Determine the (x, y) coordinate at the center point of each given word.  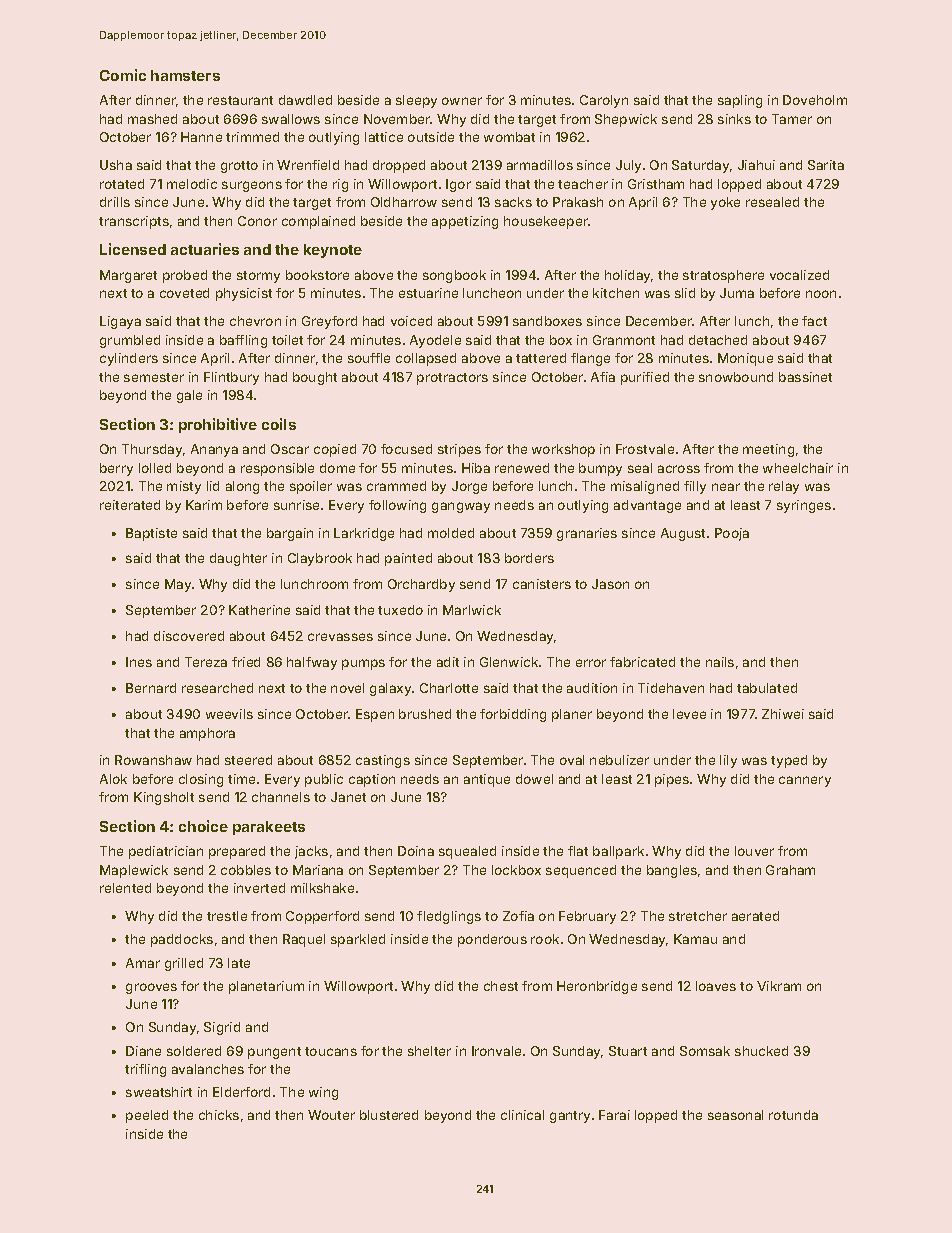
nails (720, 662)
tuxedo (400, 610)
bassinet (805, 377)
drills (115, 202)
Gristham (656, 184)
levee (689, 714)
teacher (583, 184)
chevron (255, 321)
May (178, 585)
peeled (147, 1116)
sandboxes (547, 321)
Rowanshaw (153, 760)
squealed (467, 852)
